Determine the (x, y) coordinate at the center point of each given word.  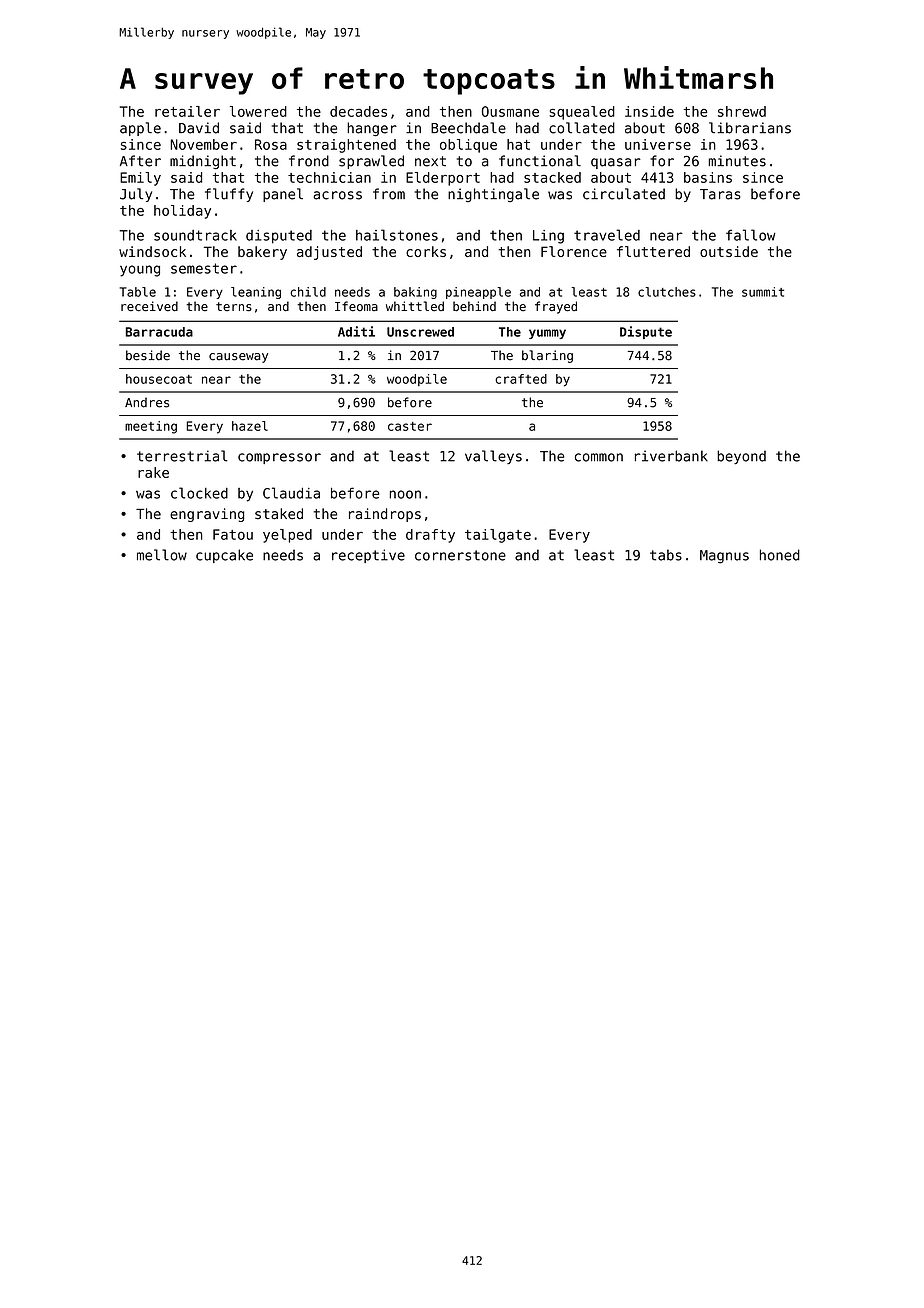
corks (426, 251)
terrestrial (182, 456)
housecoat (159, 379)
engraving (207, 515)
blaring (547, 356)
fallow (750, 235)
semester (204, 268)
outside (729, 251)
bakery (262, 253)
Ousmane (510, 111)
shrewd (742, 111)
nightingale (493, 195)
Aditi (356, 331)
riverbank (671, 456)
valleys (493, 457)
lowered (258, 111)
